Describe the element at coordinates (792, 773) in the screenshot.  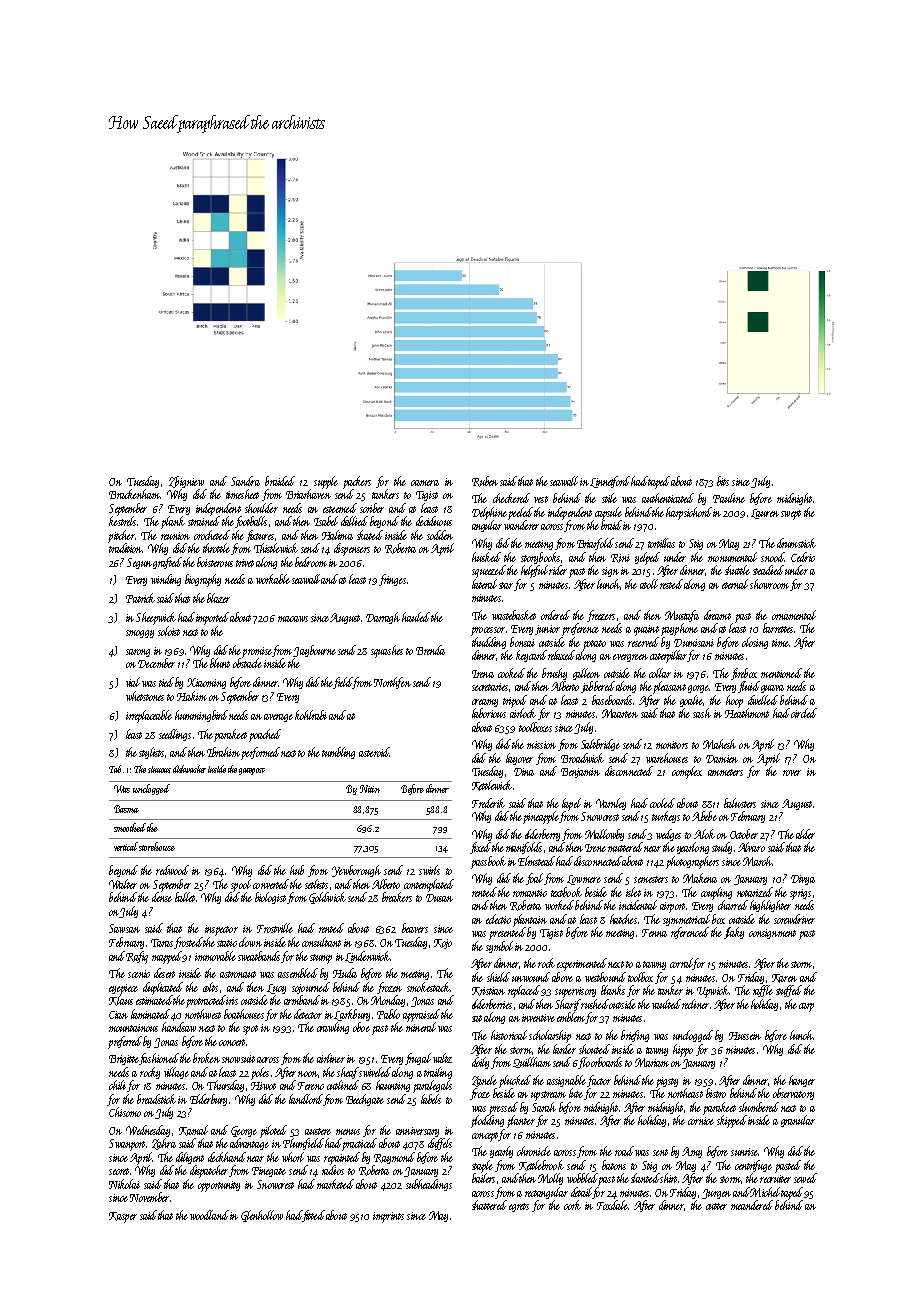
I see `rover` at that location.
